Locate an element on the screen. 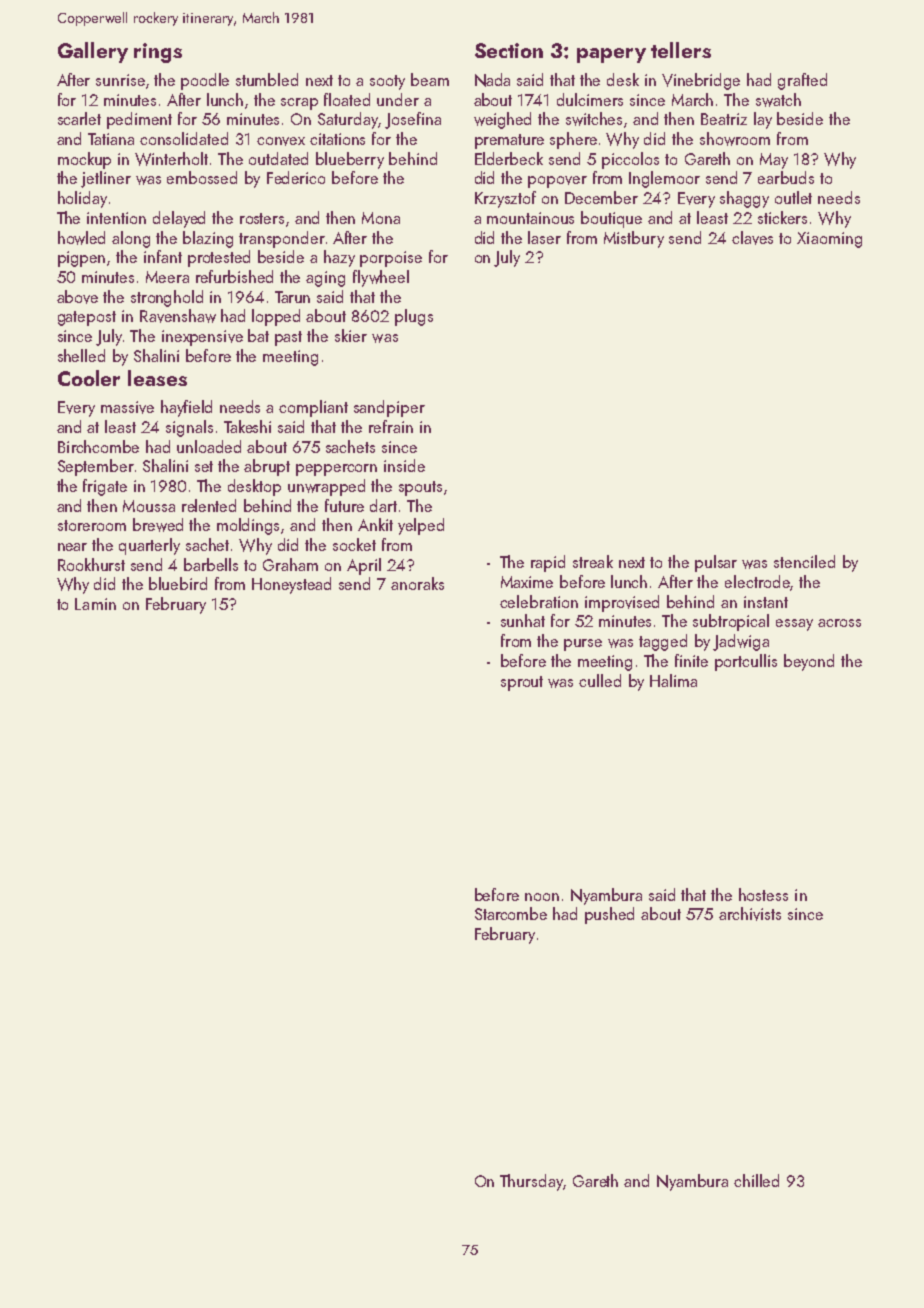 The image size is (924, 1308). bluebird is located at coordinates (178, 583).
